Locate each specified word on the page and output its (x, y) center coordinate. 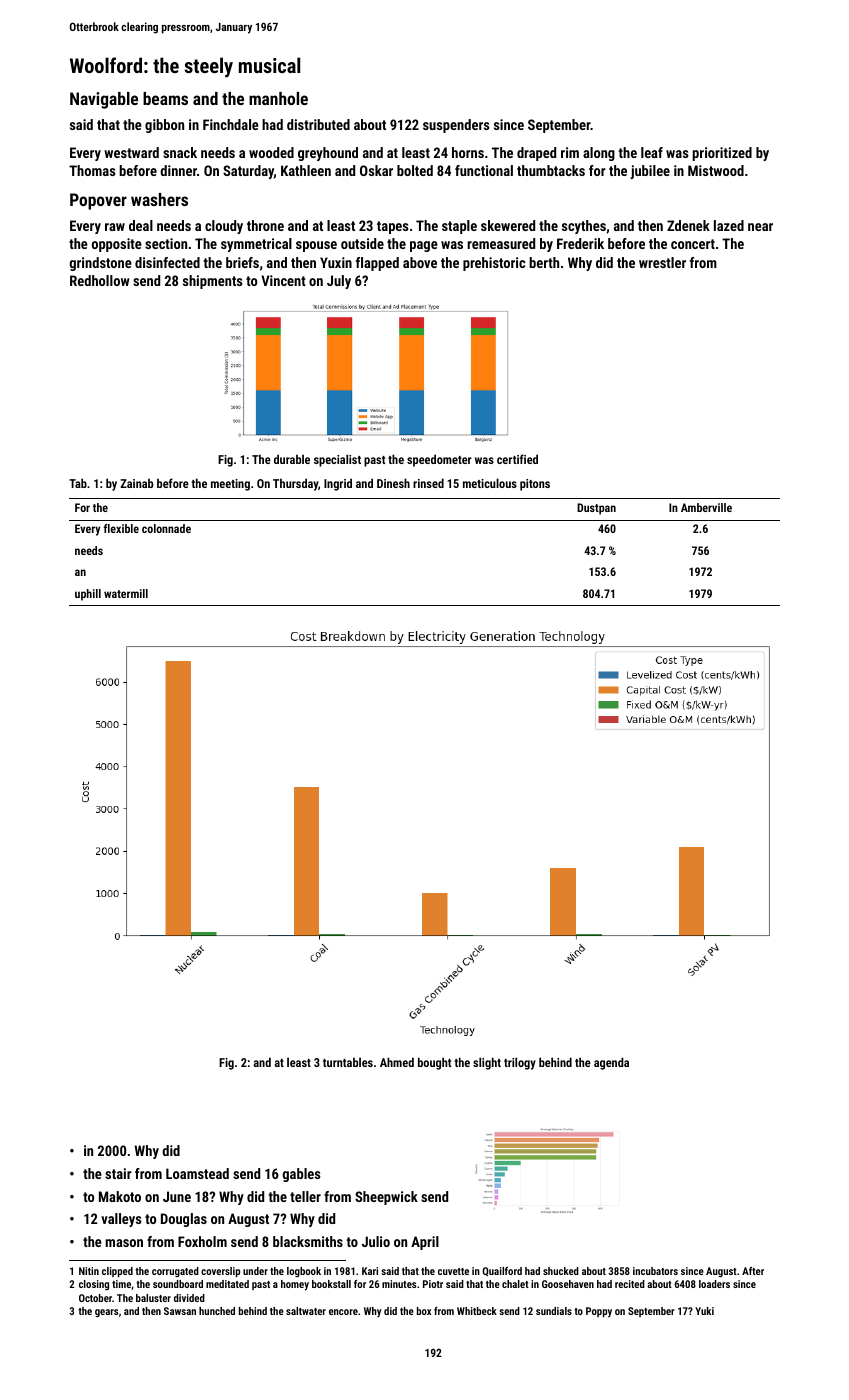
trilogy (520, 1063)
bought (435, 1063)
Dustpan (596, 509)
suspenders (456, 126)
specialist (337, 460)
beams (165, 98)
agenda (611, 1063)
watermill (126, 593)
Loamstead (197, 1173)
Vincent (283, 280)
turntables (348, 1062)
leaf (652, 152)
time (121, 1284)
